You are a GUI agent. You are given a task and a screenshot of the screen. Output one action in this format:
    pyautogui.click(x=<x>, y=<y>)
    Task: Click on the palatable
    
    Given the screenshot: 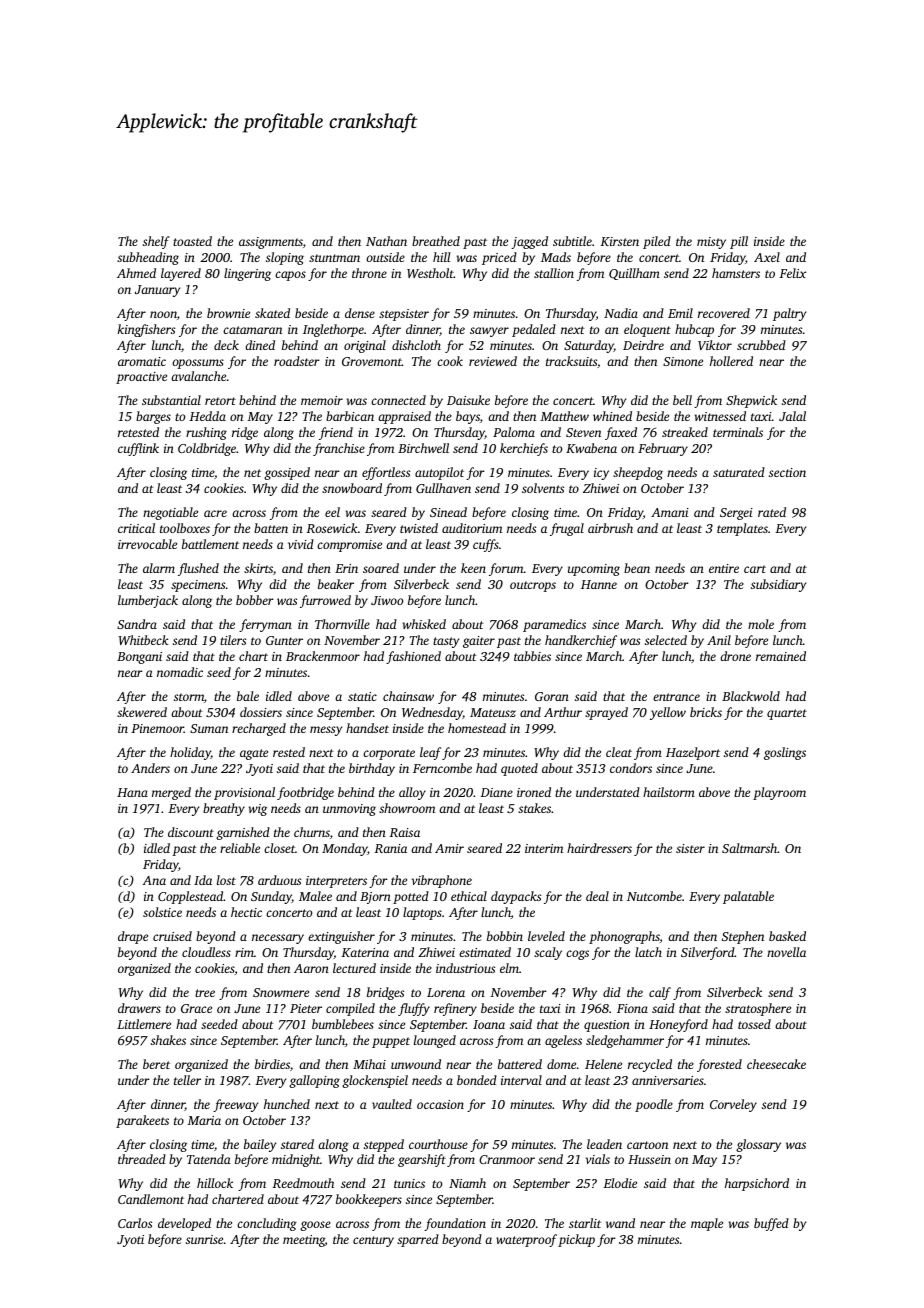 What is the action you would take?
    pyautogui.click(x=748, y=897)
